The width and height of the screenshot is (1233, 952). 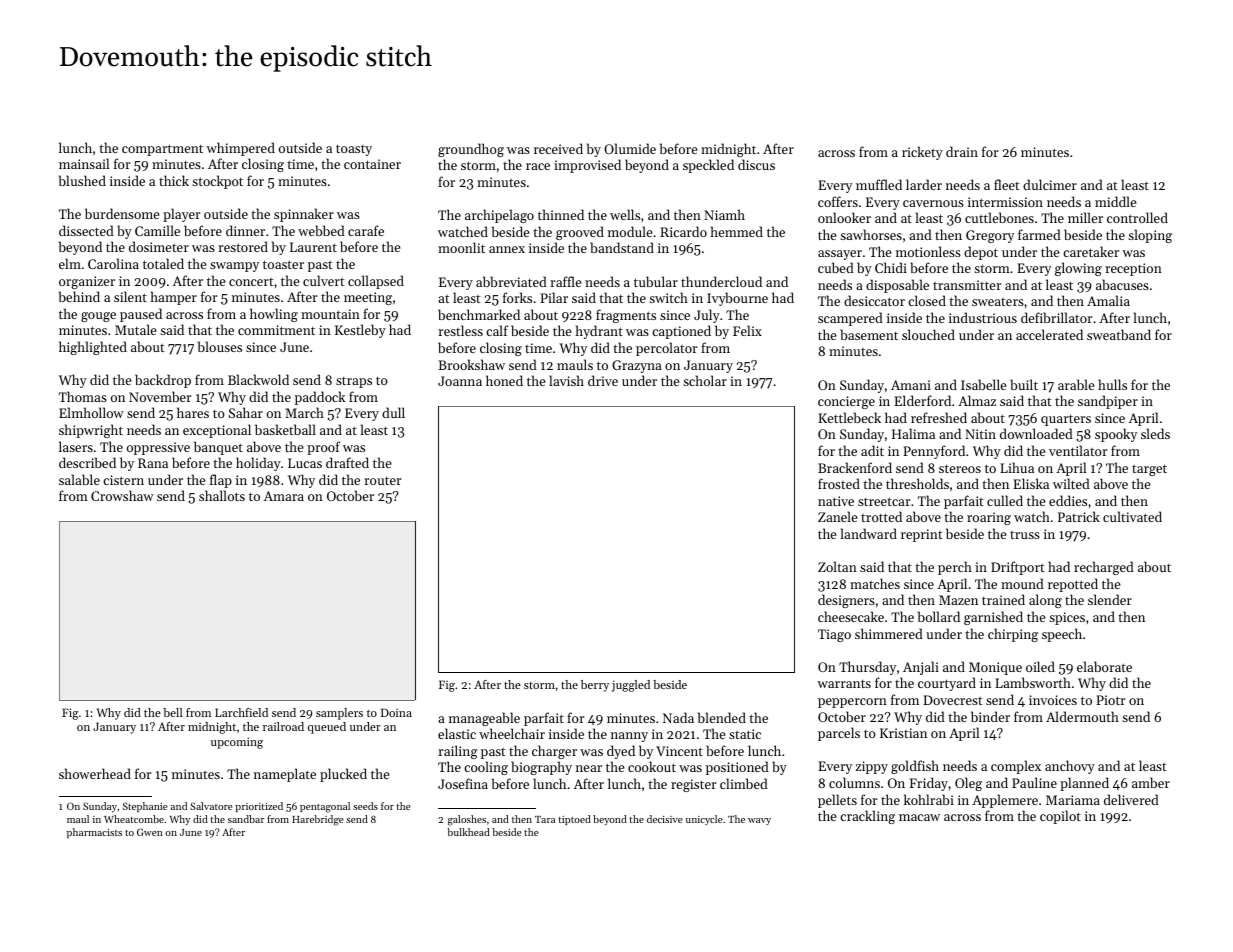 What do you see at coordinates (1110, 599) in the screenshot?
I see `slender` at bounding box center [1110, 599].
